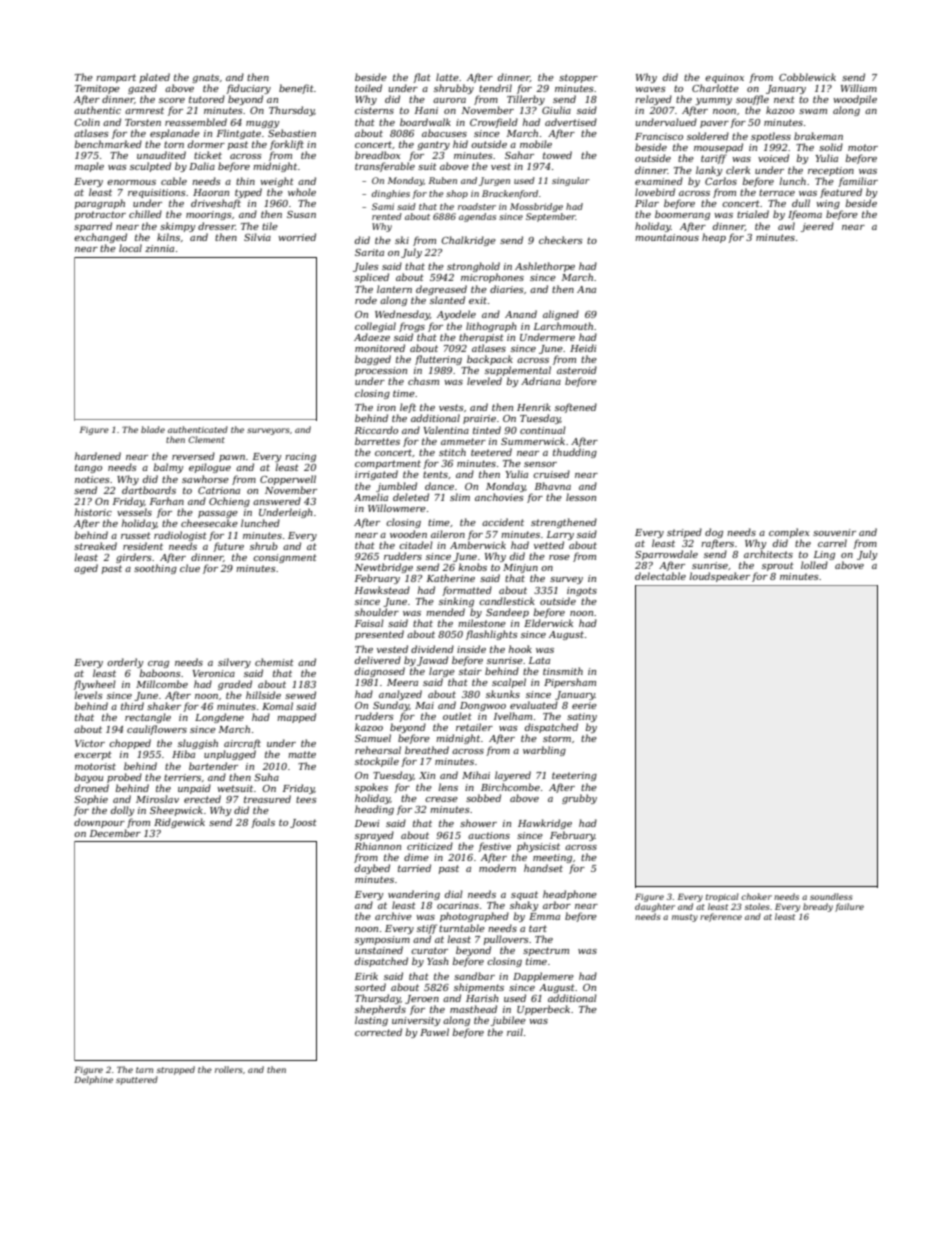 Image resolution: width=952 pixels, height=1233 pixels. I want to click on Pawel, so click(434, 1032).
